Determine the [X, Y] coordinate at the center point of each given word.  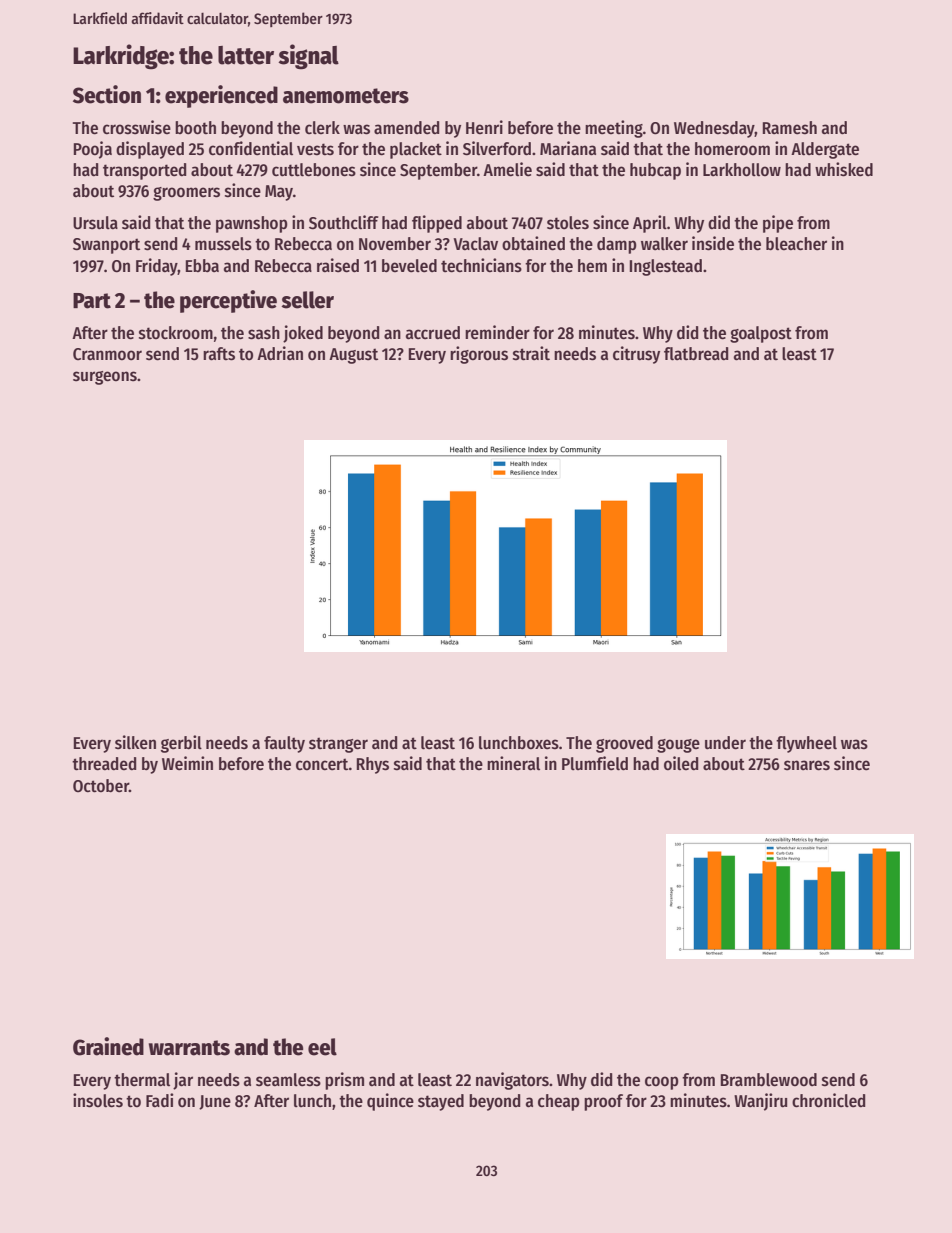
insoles [98, 1100]
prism [344, 1081]
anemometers [346, 96]
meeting [614, 129]
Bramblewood [769, 1080]
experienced [221, 96]
